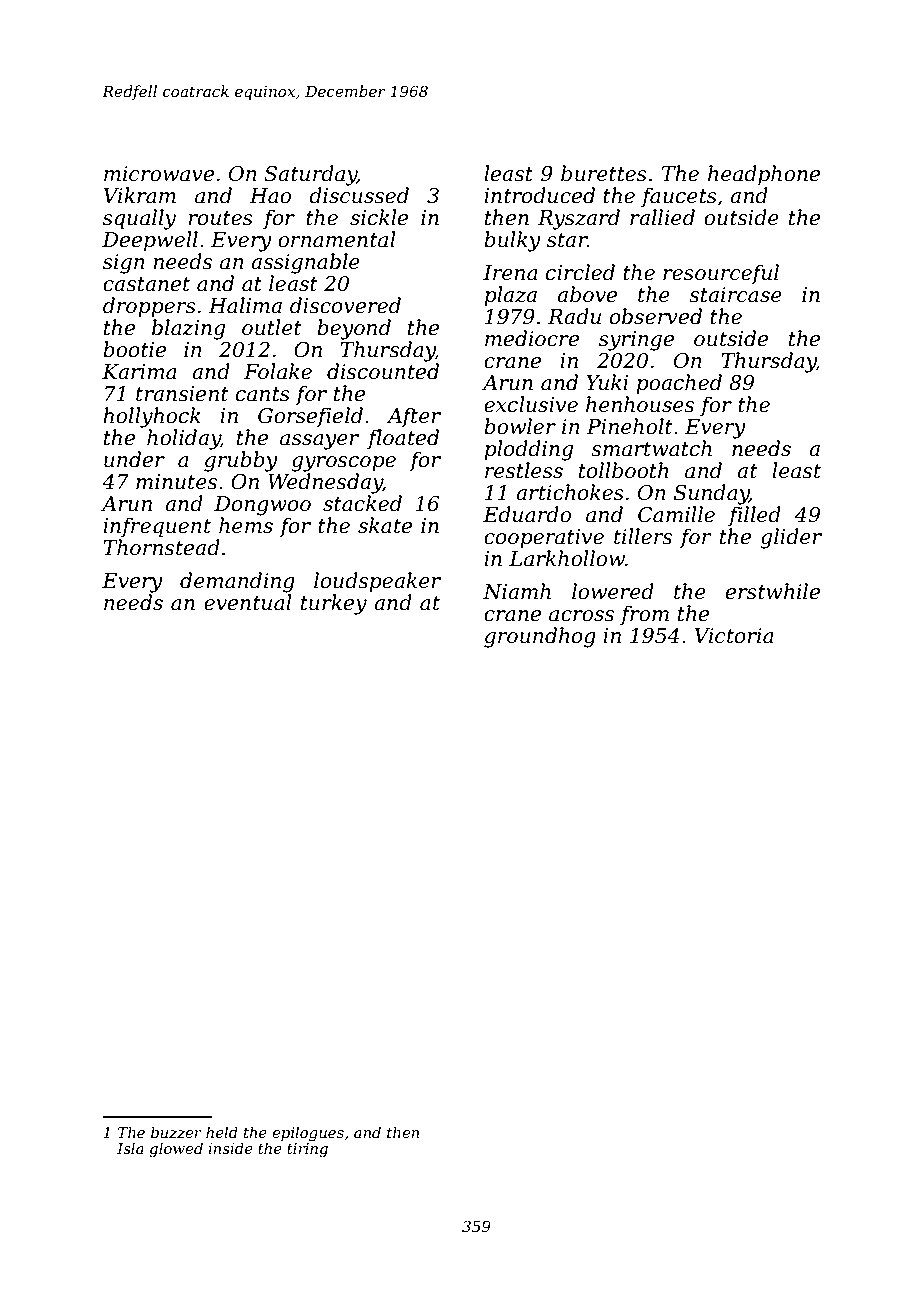 Image resolution: width=924 pixels, height=1311 pixels. Describe the element at coordinates (656, 316) in the page. I see `observed` at that location.
